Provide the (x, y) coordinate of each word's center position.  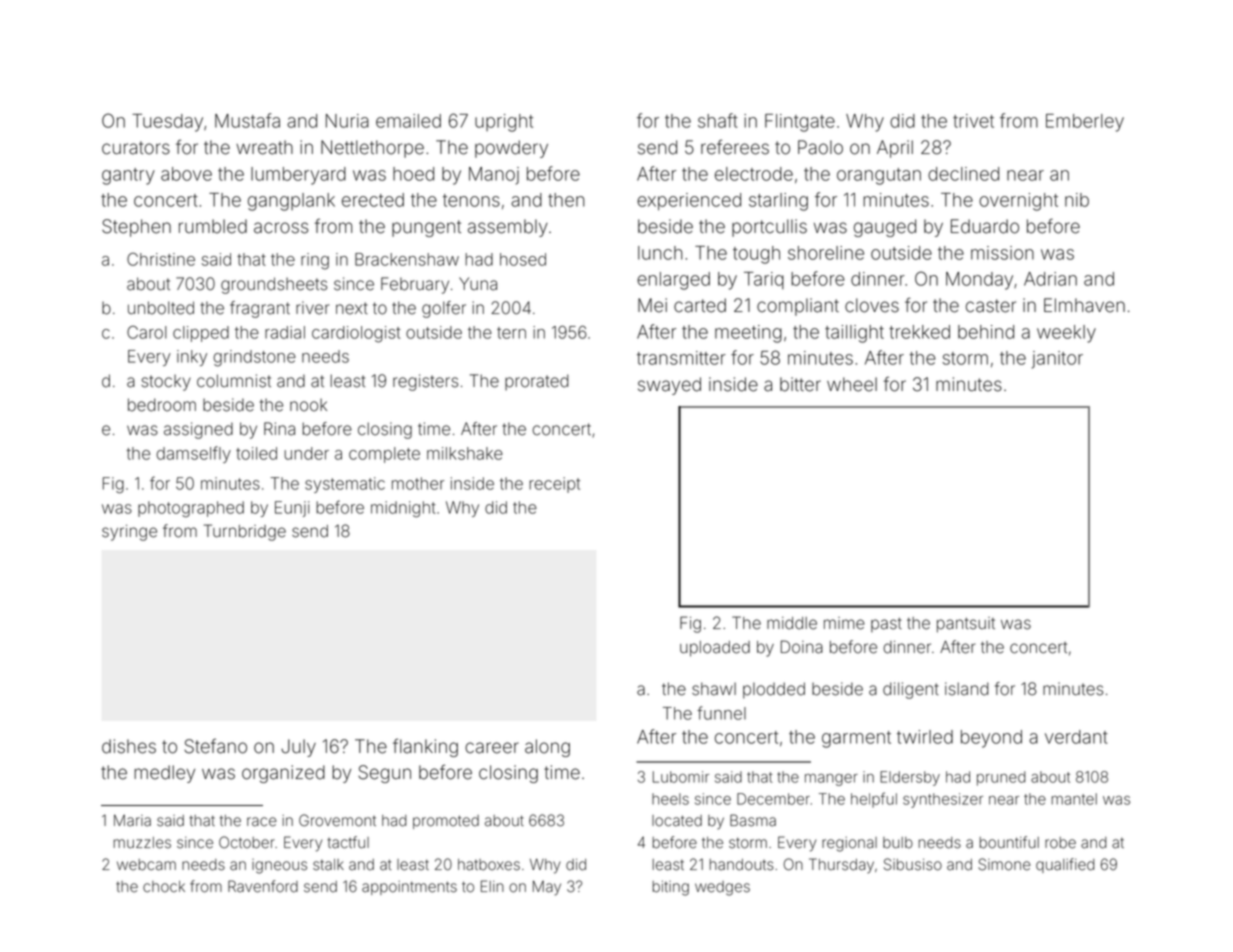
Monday (979, 281)
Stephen (136, 228)
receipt (554, 485)
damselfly (193, 454)
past (886, 625)
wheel (852, 384)
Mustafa (247, 120)
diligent (911, 690)
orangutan (879, 176)
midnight (403, 509)
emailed (408, 121)
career (492, 748)
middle (792, 623)
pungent (426, 228)
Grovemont (337, 820)
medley (164, 774)
